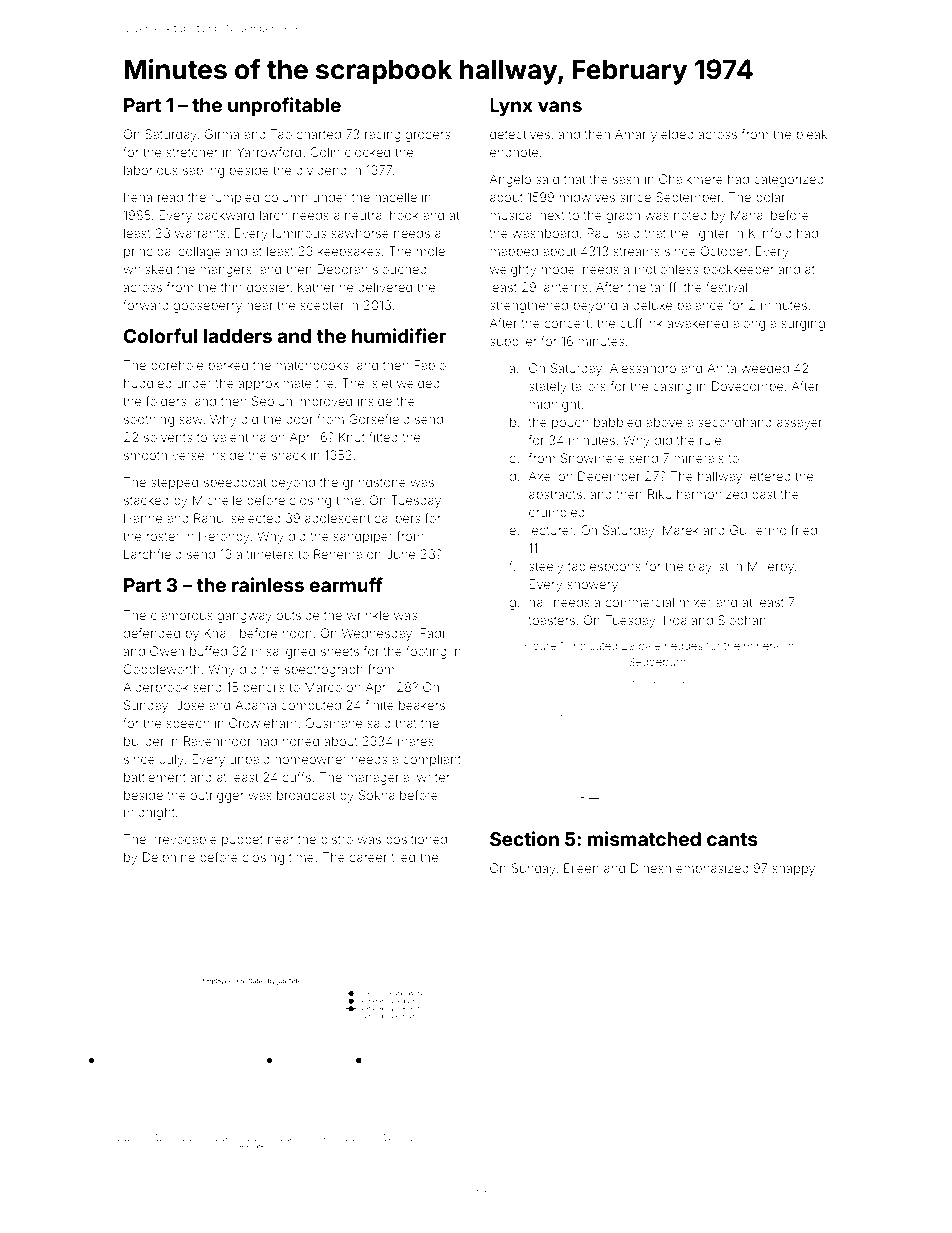 This image has height=1233, width=952. Describe the element at coordinates (284, 106) in the image. I see `unprofitable` at that location.
